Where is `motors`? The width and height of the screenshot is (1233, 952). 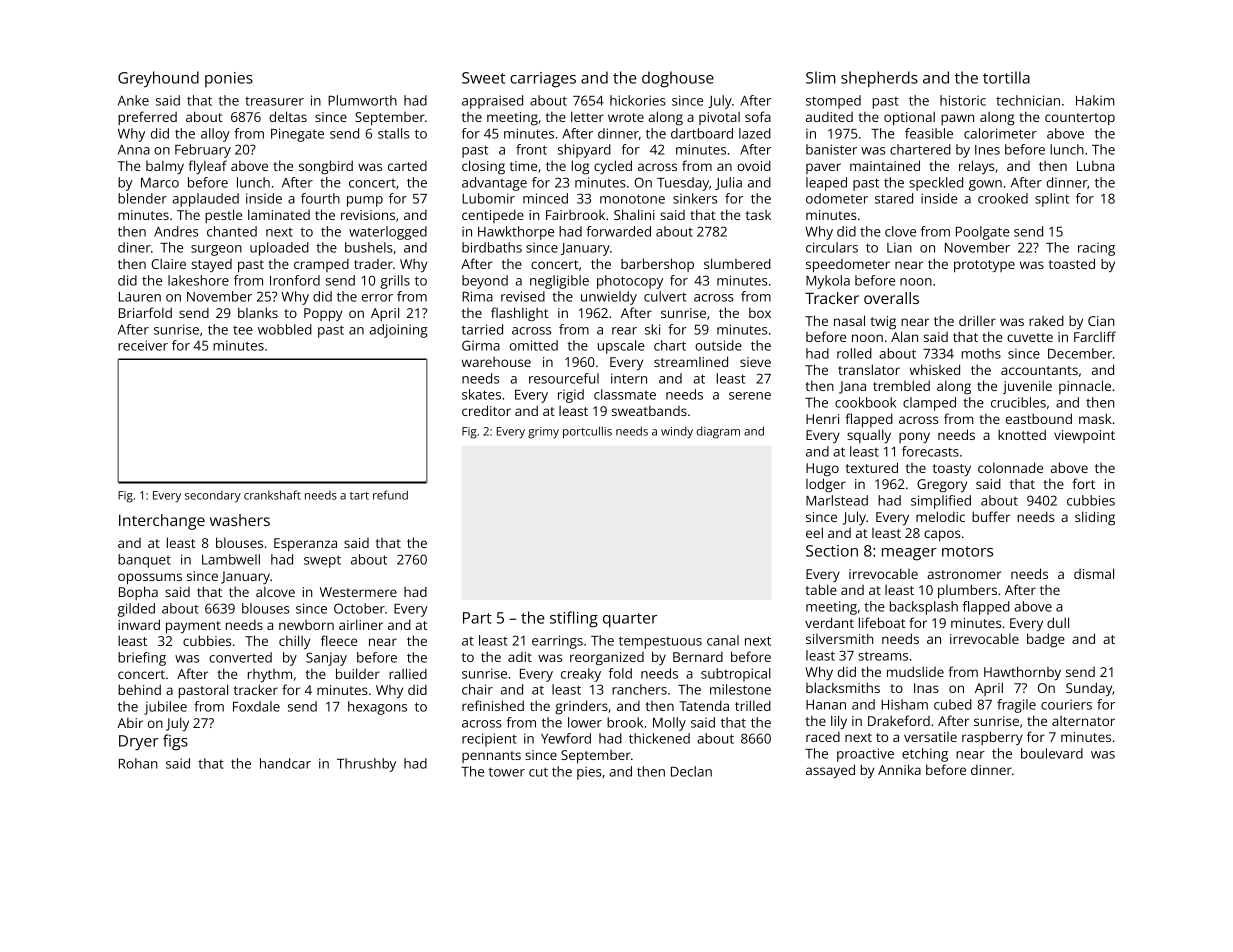 motors is located at coordinates (967, 551).
